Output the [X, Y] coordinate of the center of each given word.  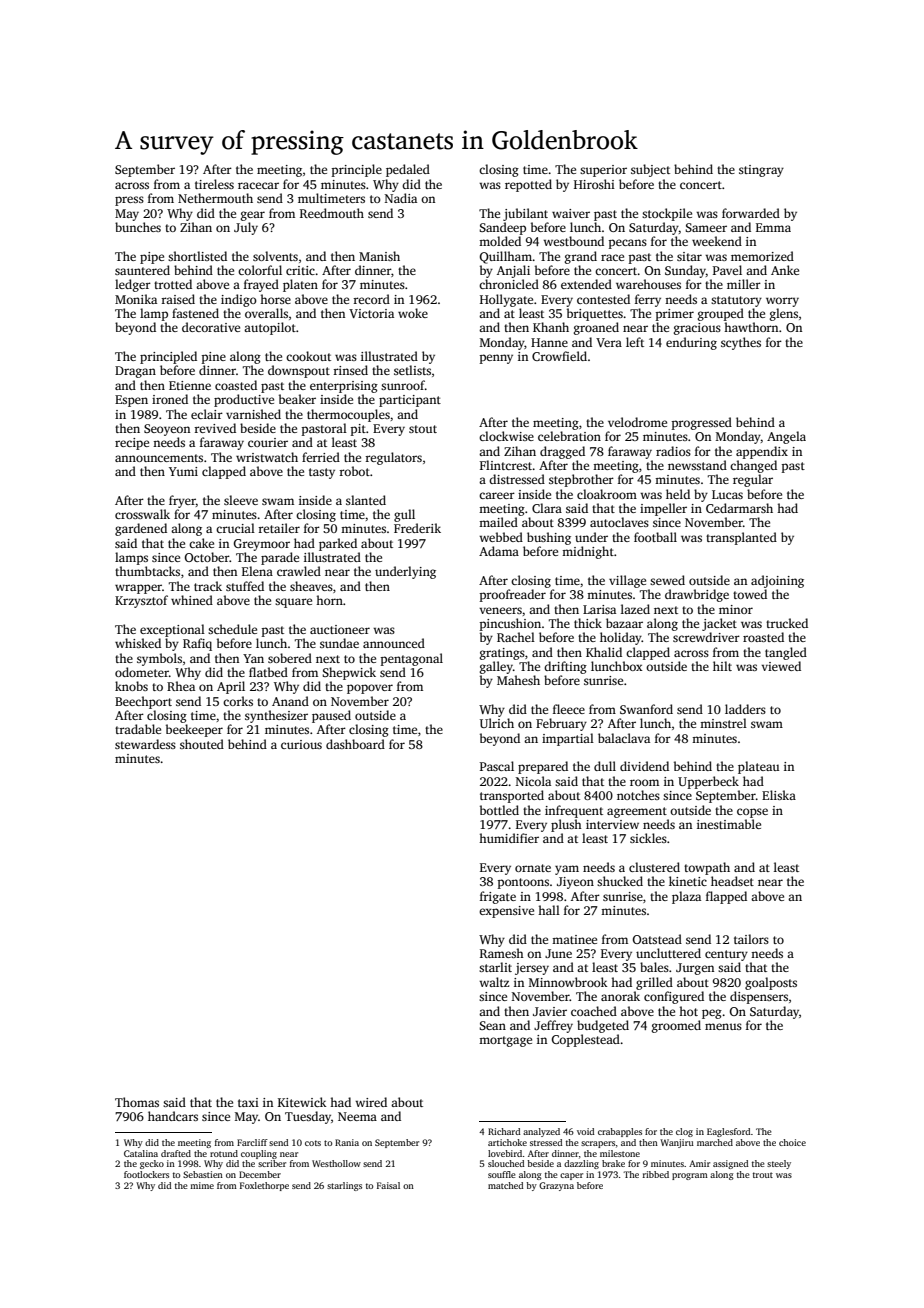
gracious [697, 329]
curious [301, 744]
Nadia [401, 198]
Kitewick [302, 1102]
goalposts [771, 983]
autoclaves [619, 522]
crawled [299, 571]
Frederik [417, 528]
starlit [495, 967]
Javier [550, 1011]
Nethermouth [215, 198]
